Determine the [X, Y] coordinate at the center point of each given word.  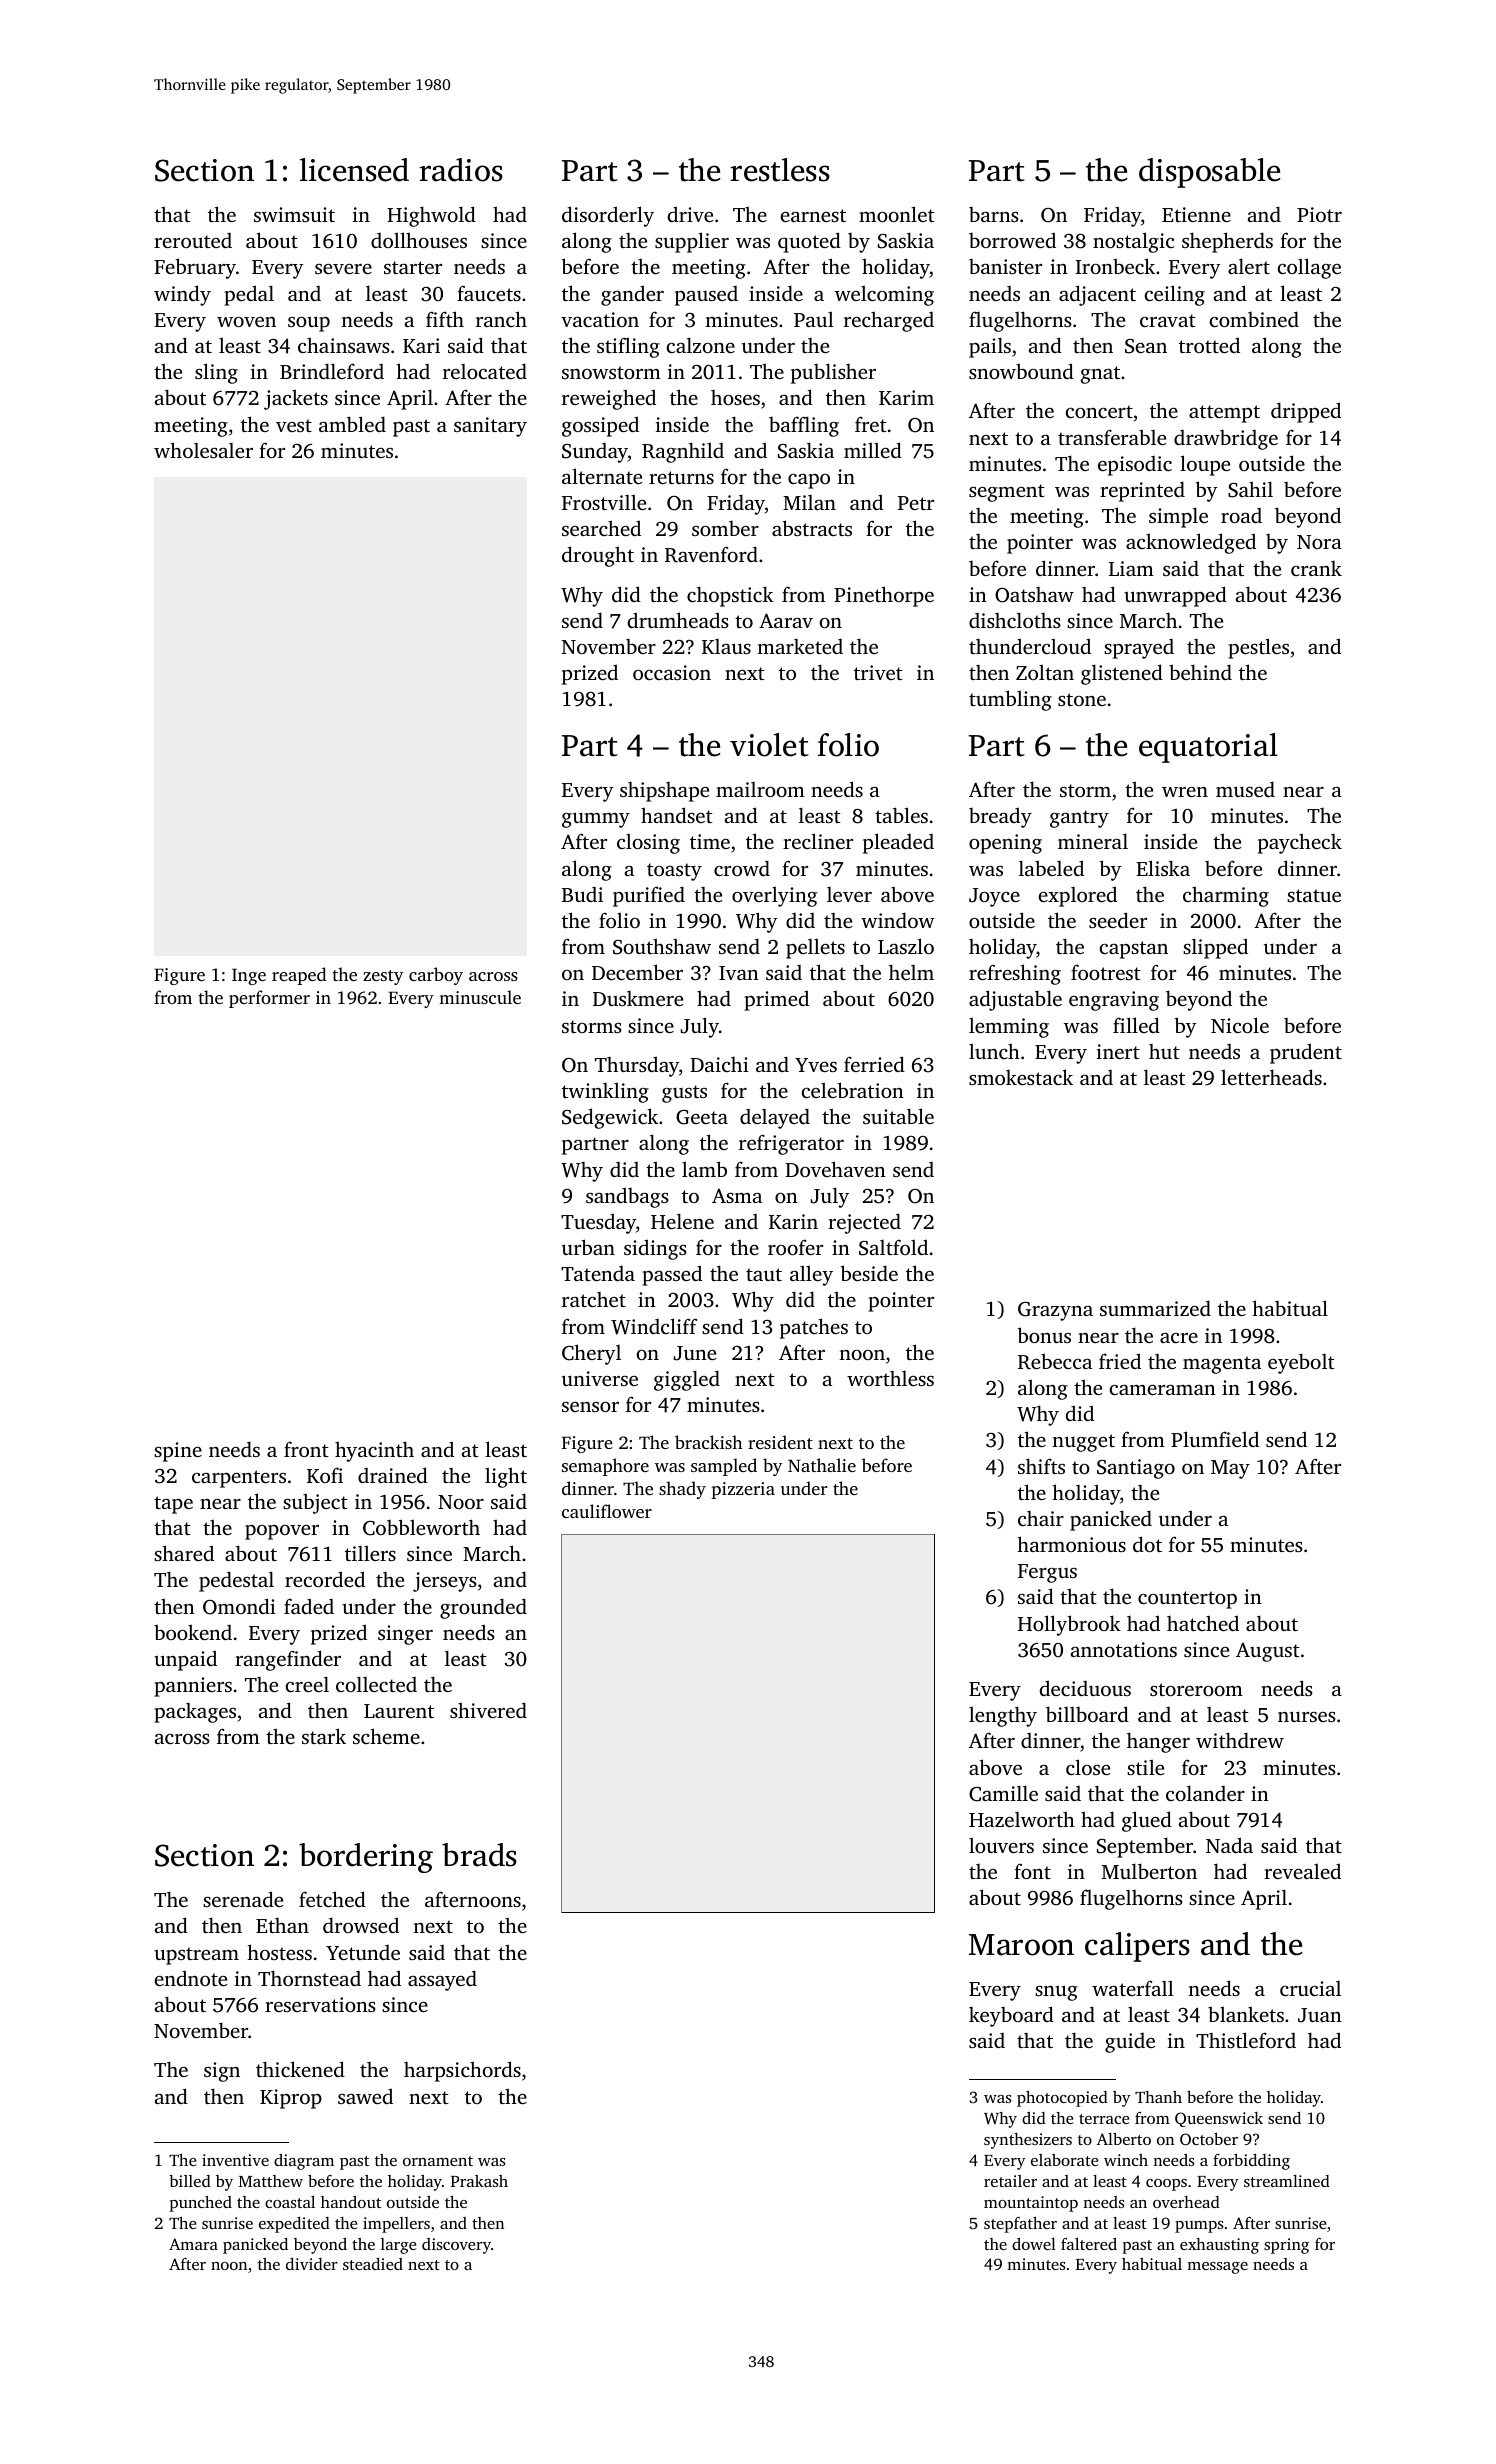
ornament [438, 2161]
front [306, 1449]
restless [780, 170]
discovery [456, 2246]
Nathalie [822, 1465]
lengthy [1003, 1716]
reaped [299, 976]
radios [461, 170]
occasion [672, 672]
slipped [1215, 948]
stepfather [1020, 2225]
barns [994, 214]
